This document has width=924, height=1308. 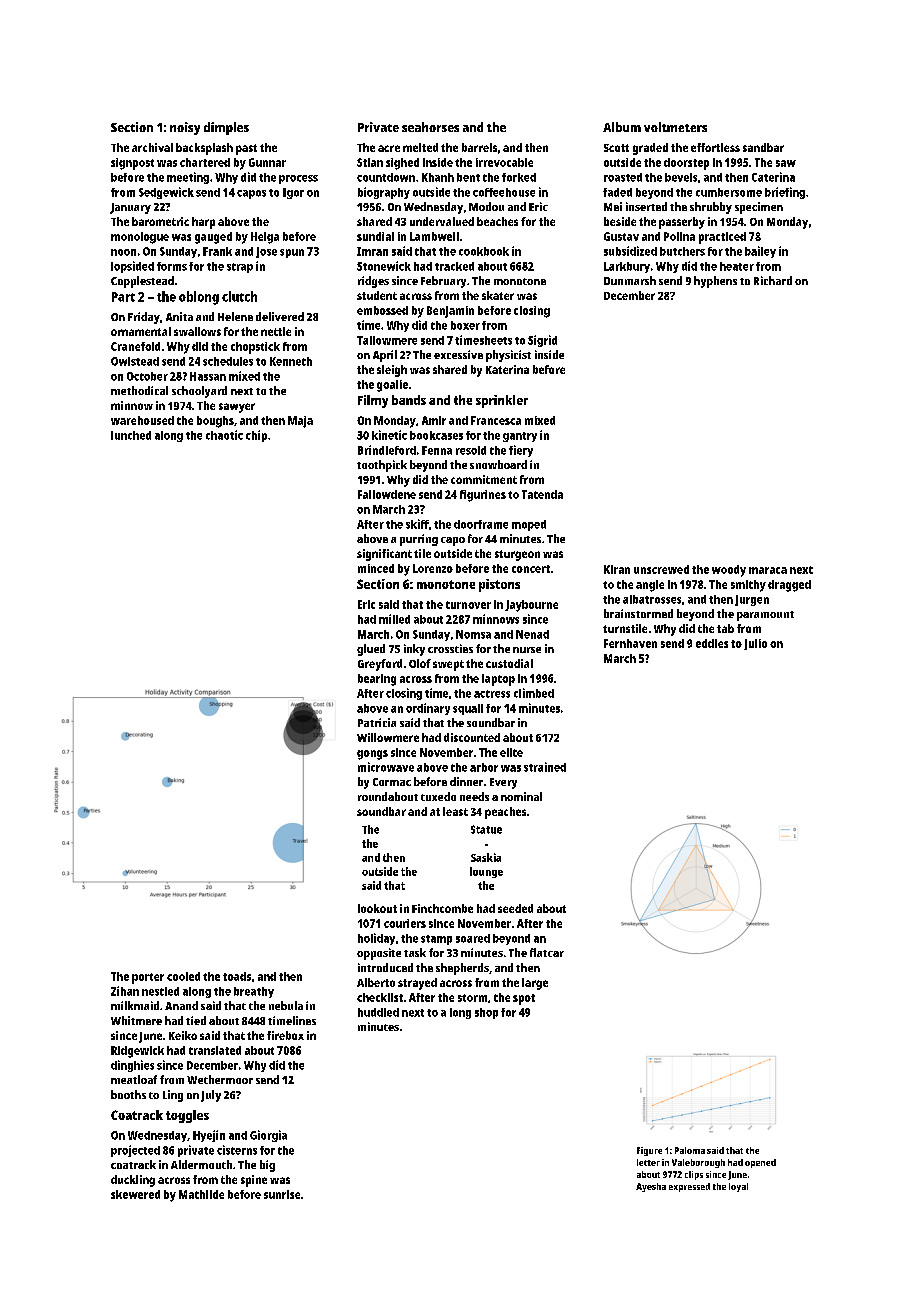 I want to click on minced, so click(x=376, y=568).
